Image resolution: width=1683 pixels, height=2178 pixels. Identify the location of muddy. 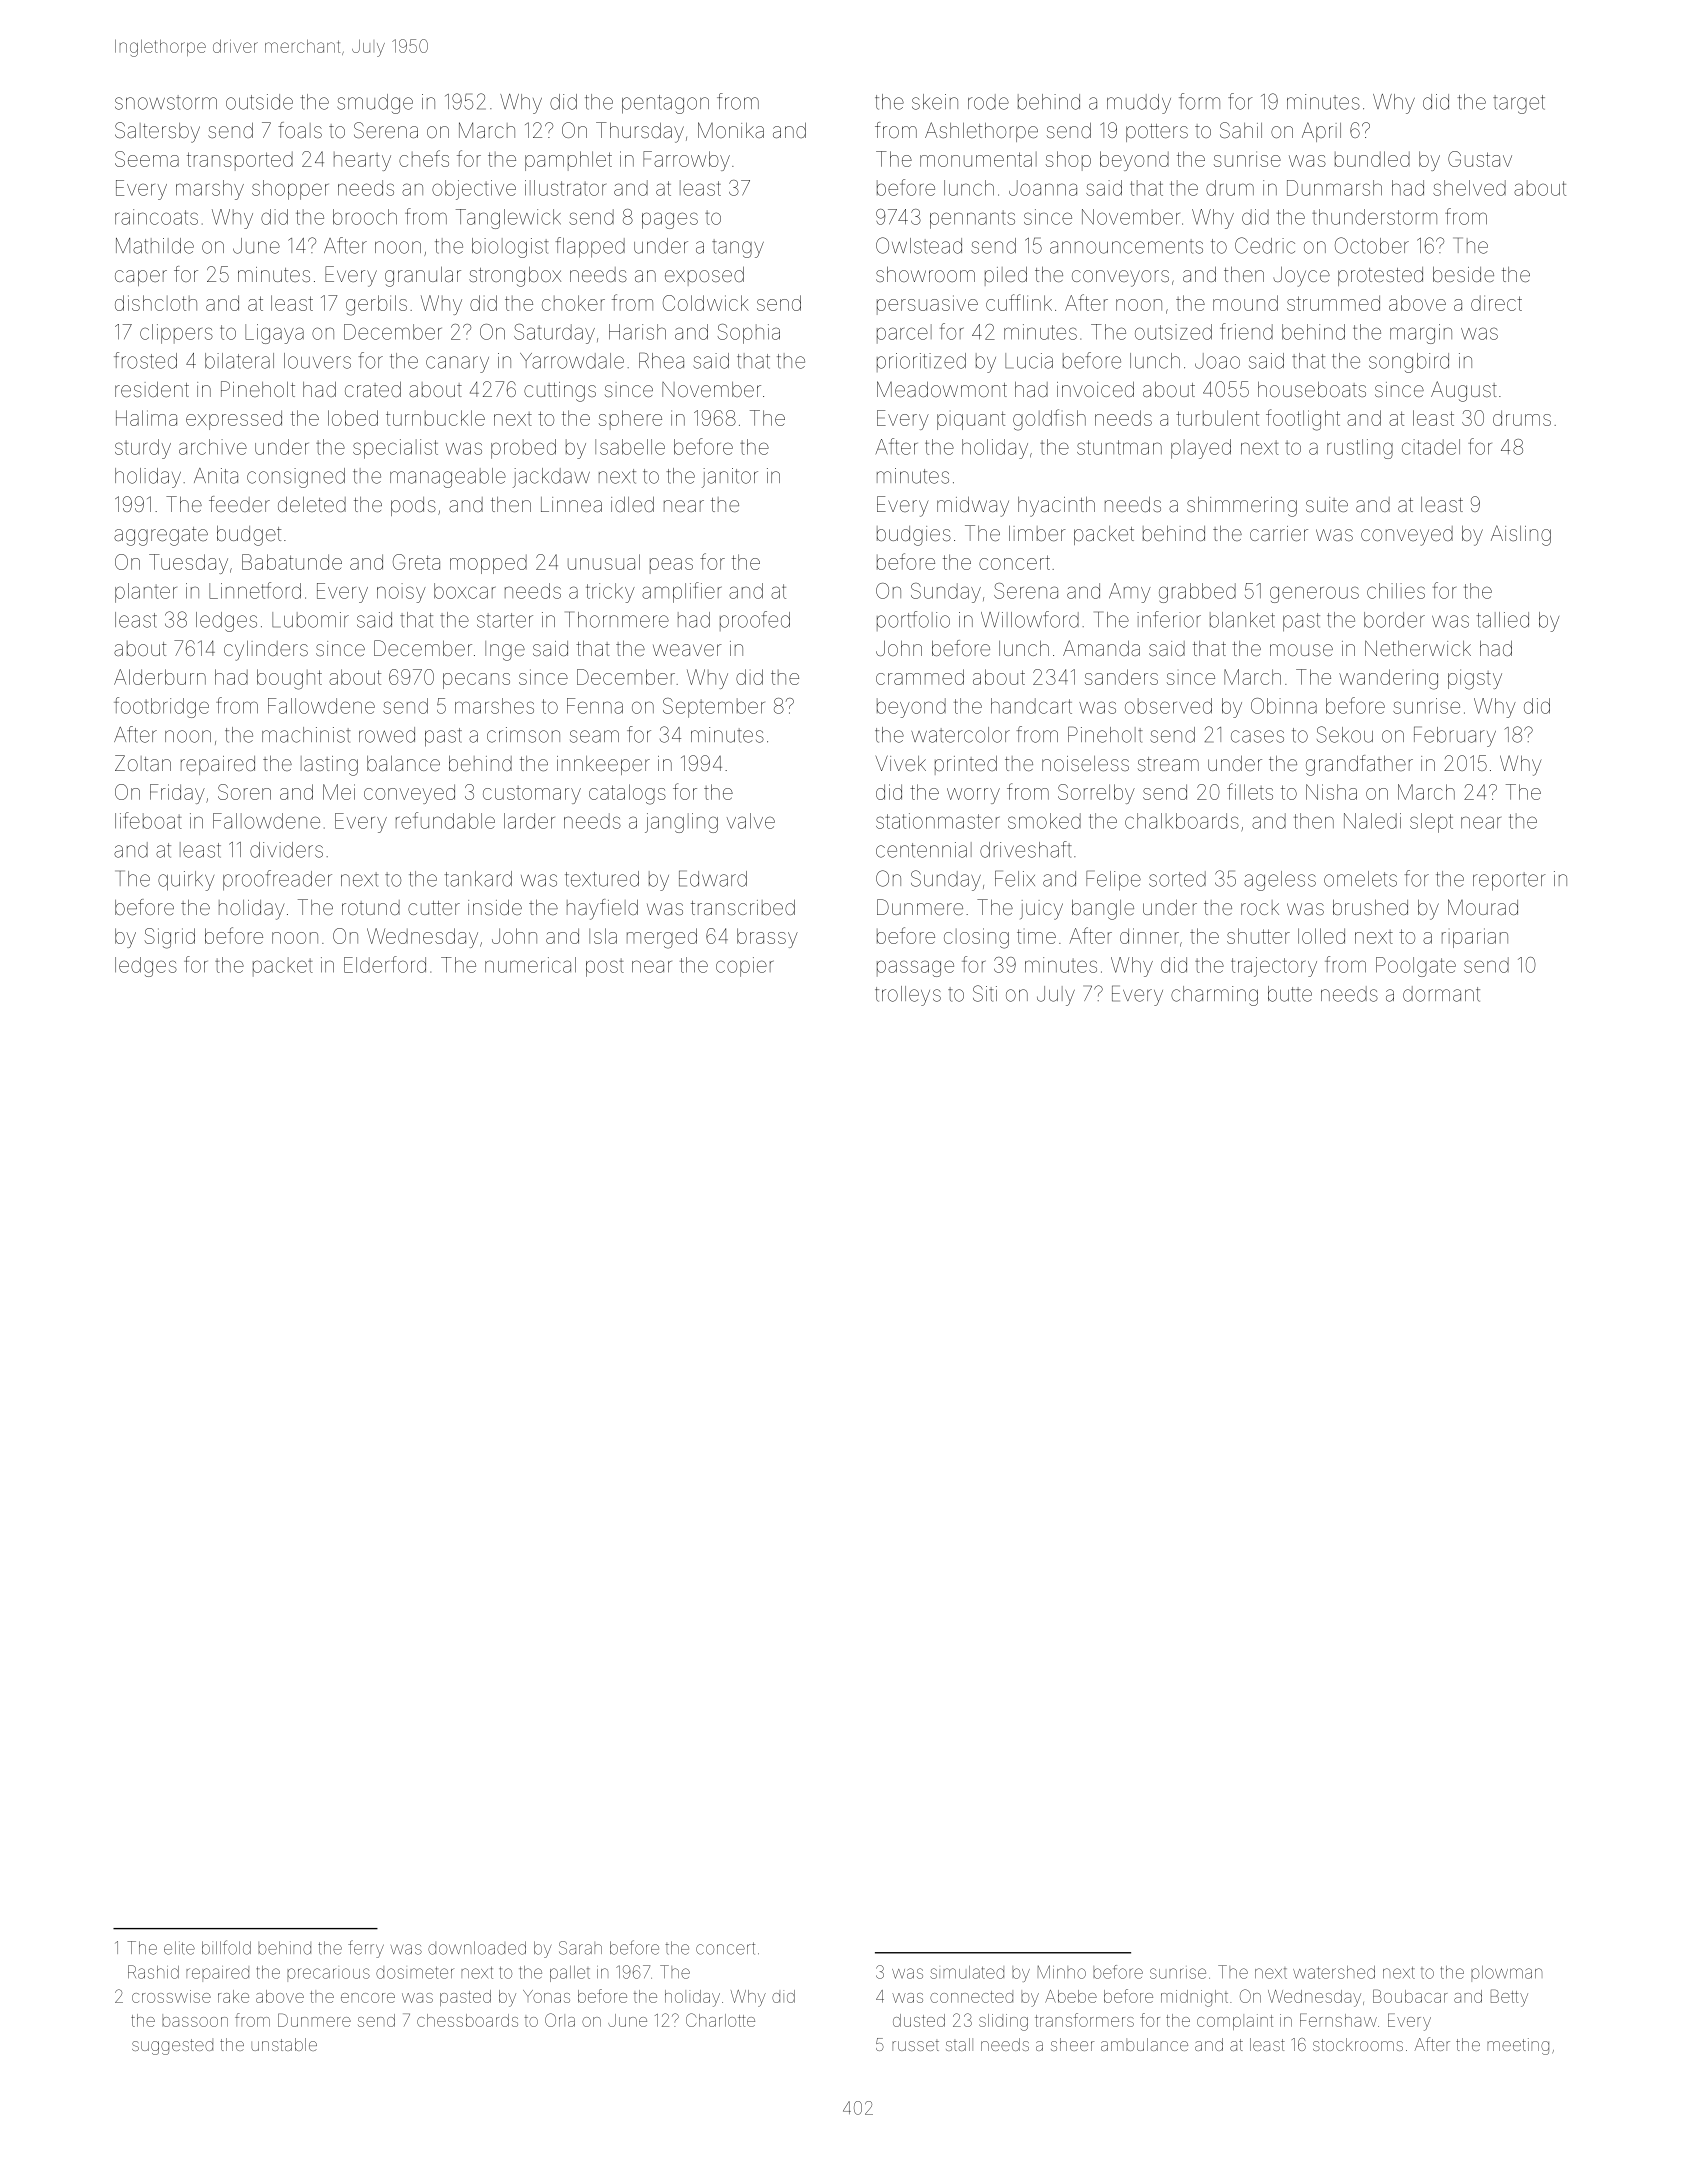
(1139, 104).
